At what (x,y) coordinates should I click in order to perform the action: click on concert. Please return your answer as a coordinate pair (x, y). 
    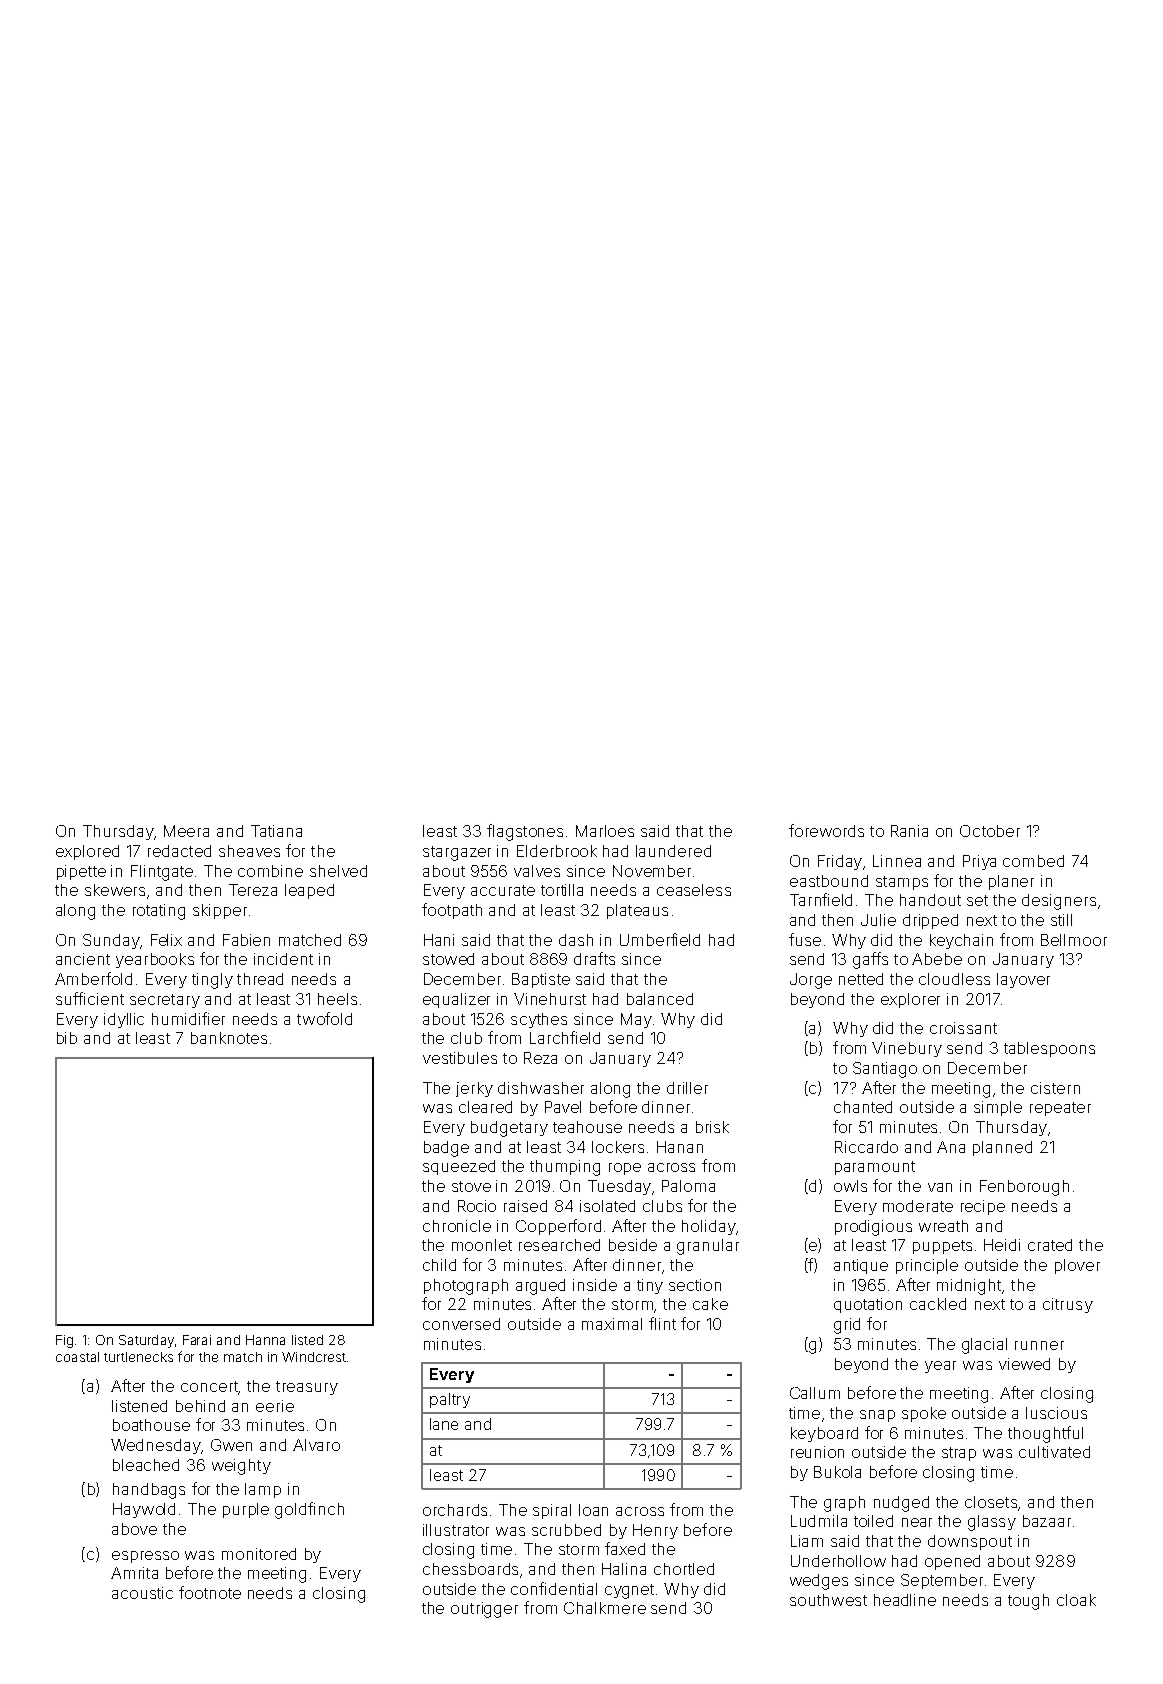
    Looking at the image, I should click on (210, 1388).
